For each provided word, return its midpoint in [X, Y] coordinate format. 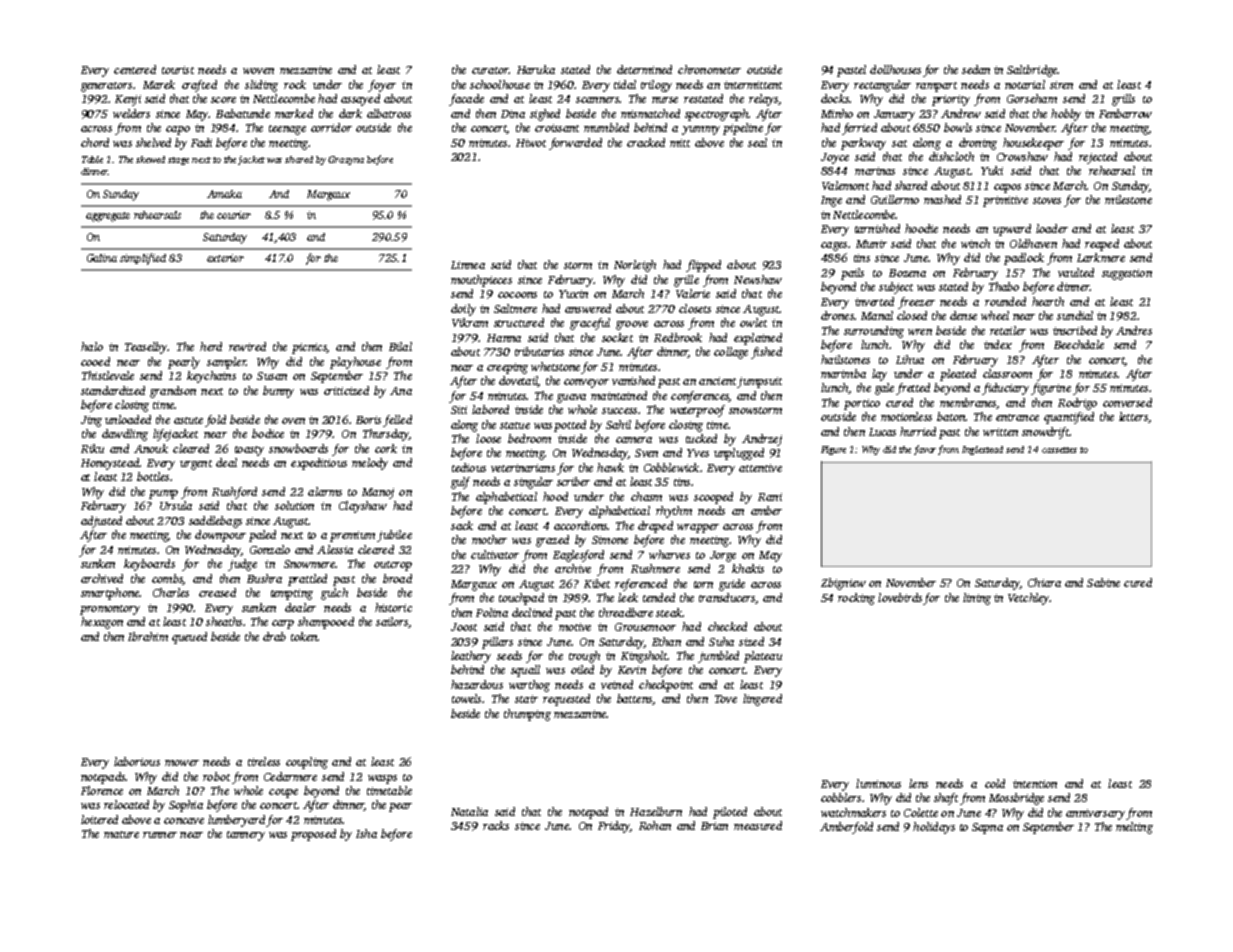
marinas [875, 171]
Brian [714, 826]
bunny [278, 392]
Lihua [910, 359]
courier [234, 215]
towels [466, 698]
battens [634, 698]
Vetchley [1028, 599]
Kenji [128, 100]
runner [160, 835]
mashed [942, 199]
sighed [545, 115]
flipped [703, 266]
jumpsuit [759, 382]
